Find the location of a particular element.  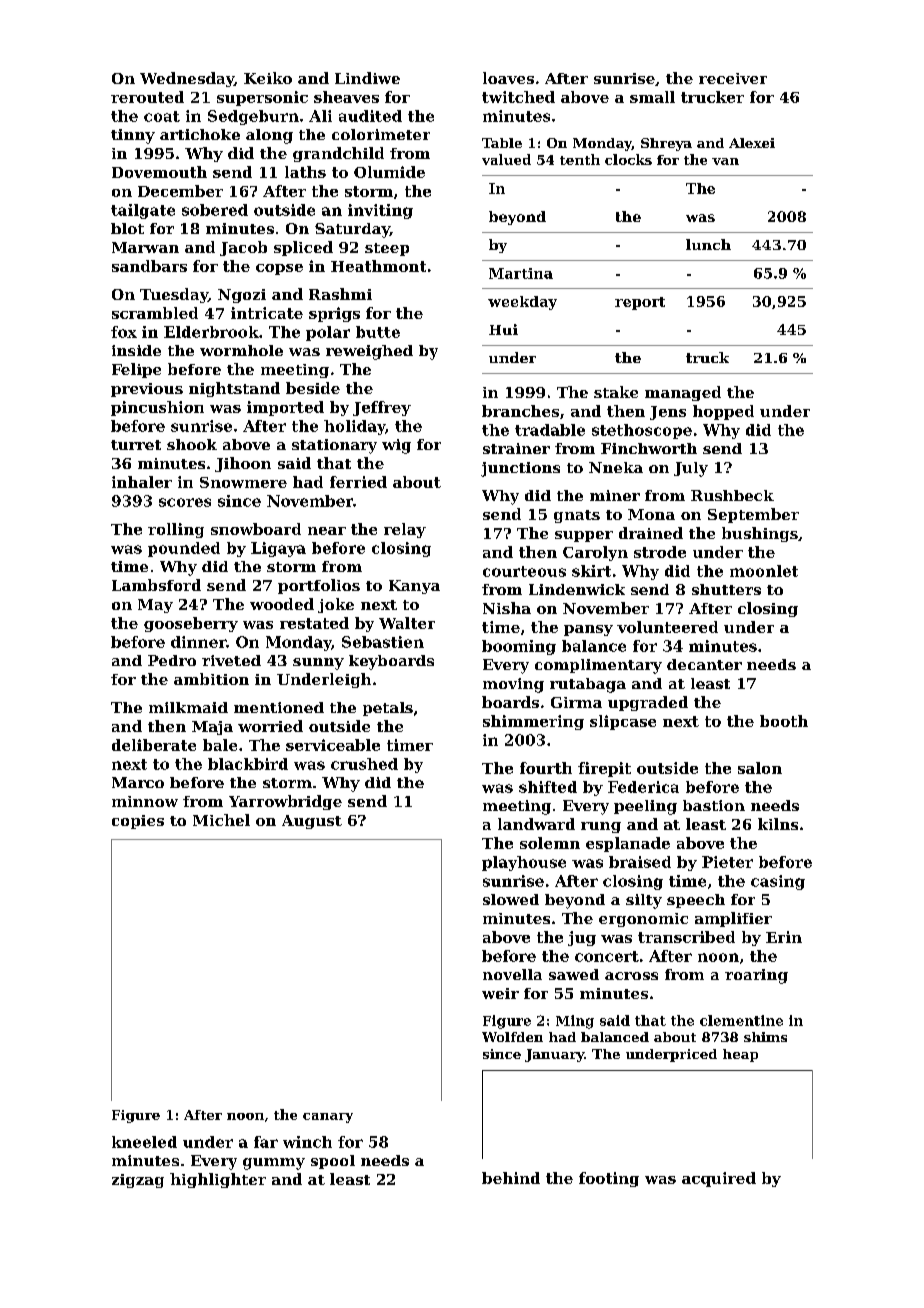

mentioned is located at coordinates (279, 707).
